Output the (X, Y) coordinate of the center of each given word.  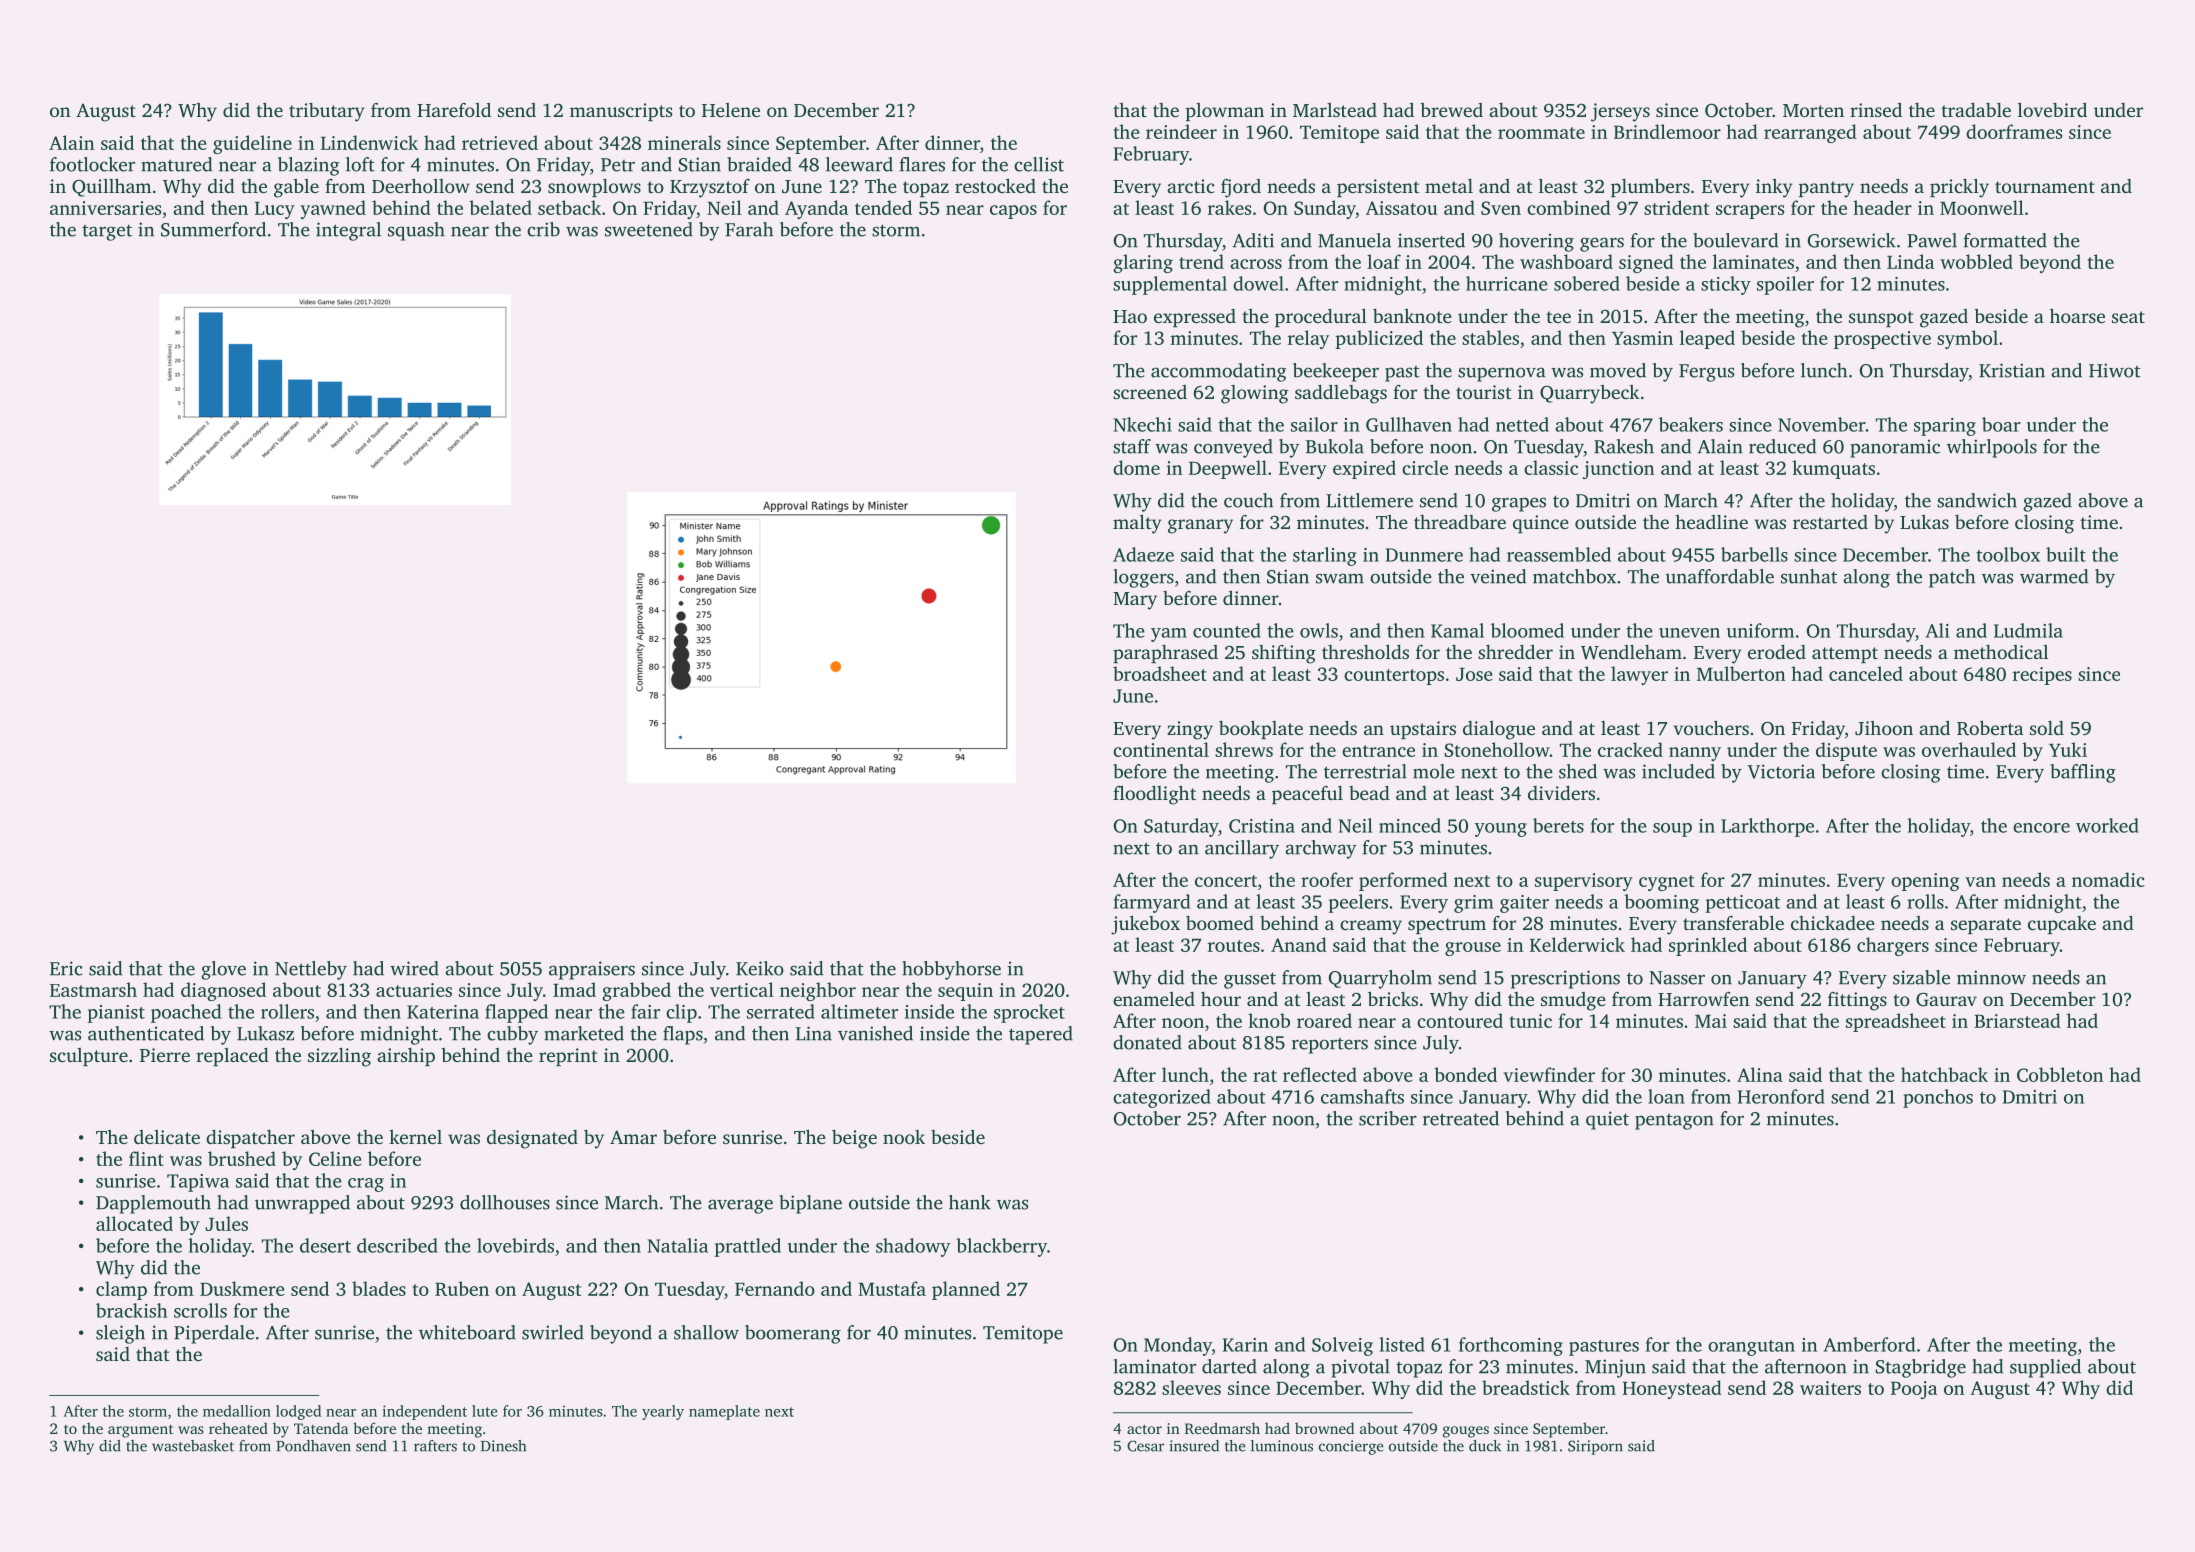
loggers (1144, 578)
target (107, 232)
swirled (553, 1332)
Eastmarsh (93, 989)
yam (1169, 635)
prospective (1882, 340)
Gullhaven (1409, 424)
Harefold (454, 110)
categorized (1162, 1098)
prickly (1959, 188)
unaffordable (1720, 576)
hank (970, 1202)
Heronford (1781, 1096)
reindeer (1181, 131)
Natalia (678, 1245)
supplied (2045, 1368)
